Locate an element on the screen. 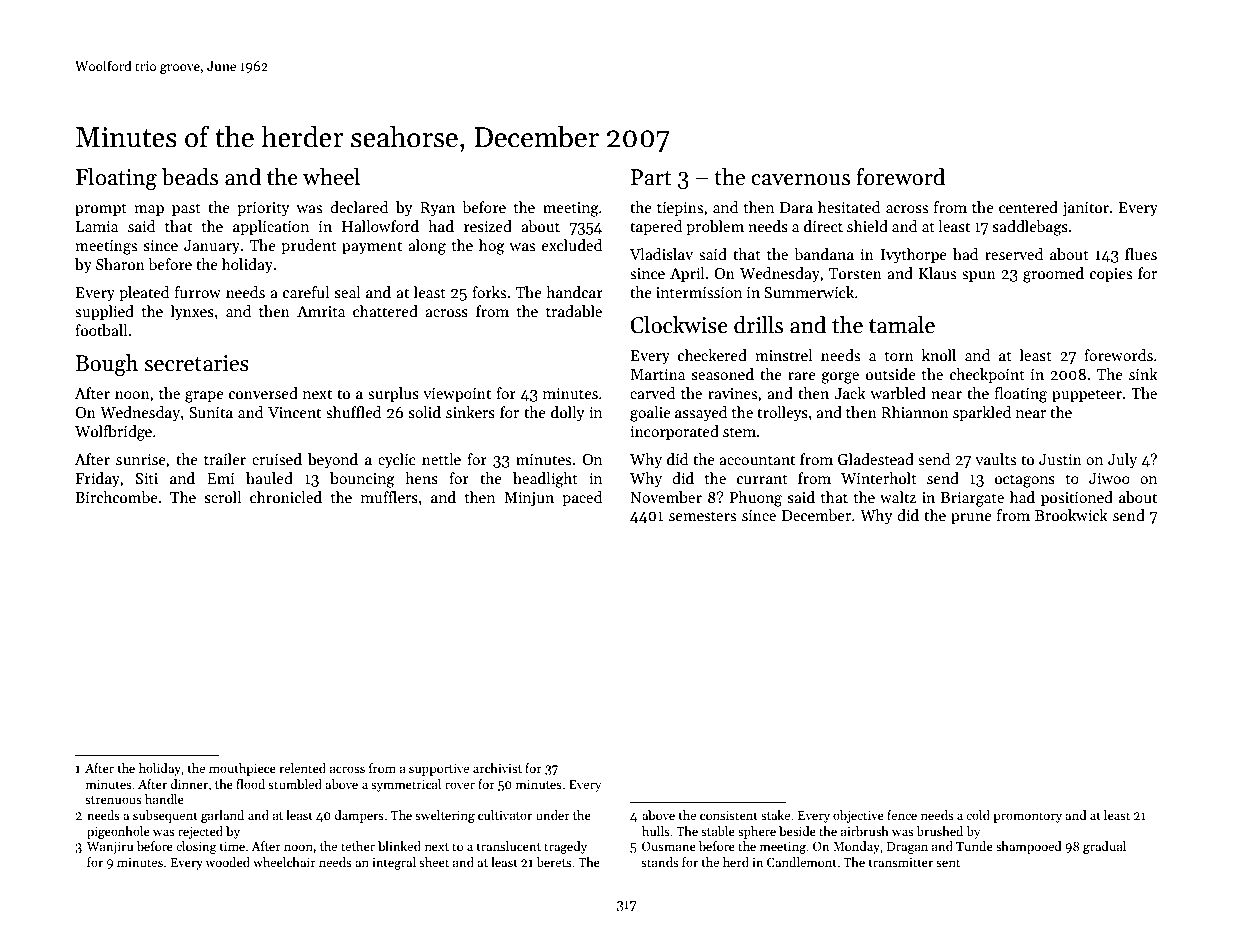 The height and width of the screenshot is (952, 1233). tradable is located at coordinates (574, 311).
